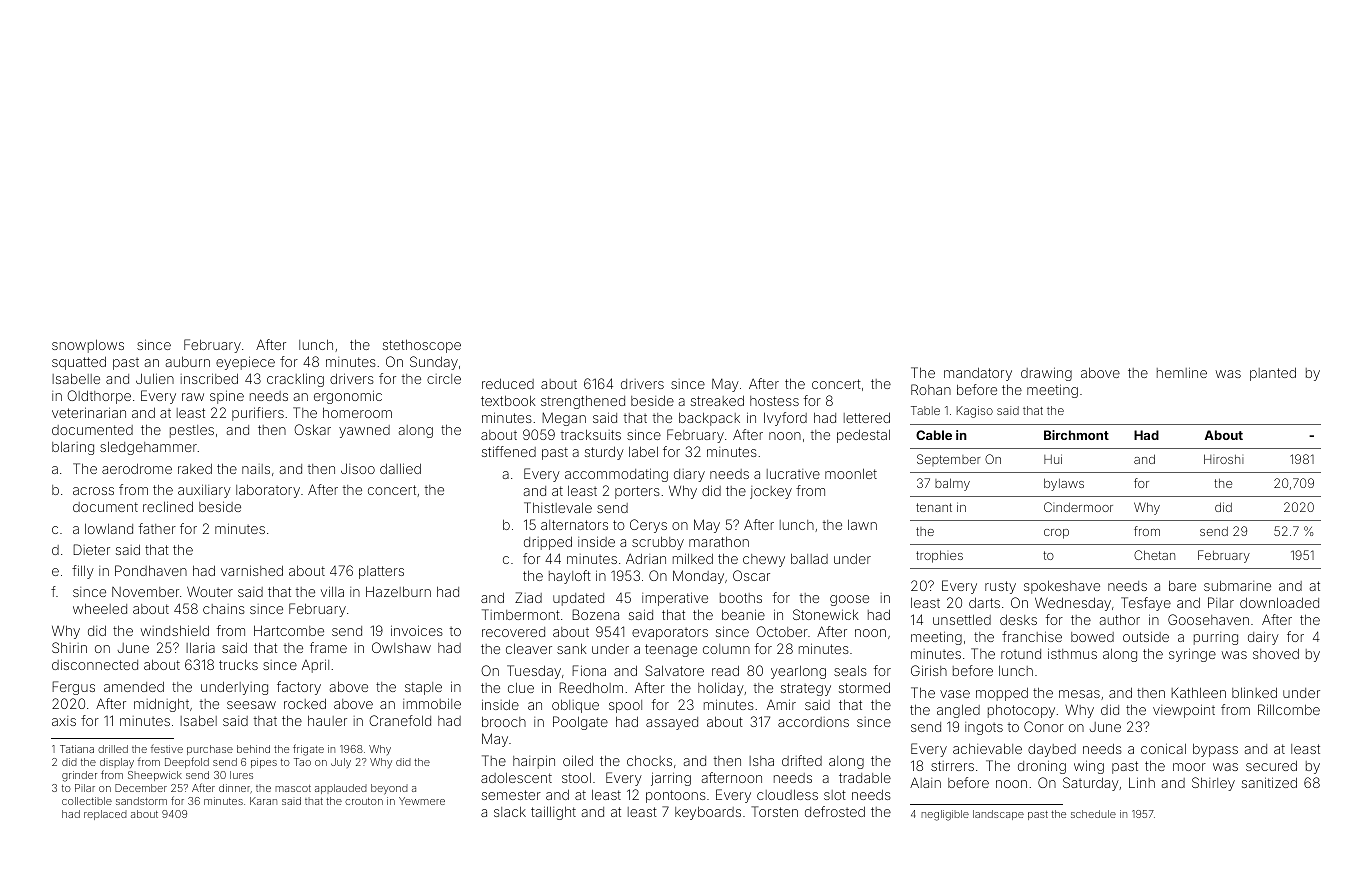 This page has height=887, width=1372. What do you see at coordinates (105, 815) in the page?
I see `replaced` at bounding box center [105, 815].
